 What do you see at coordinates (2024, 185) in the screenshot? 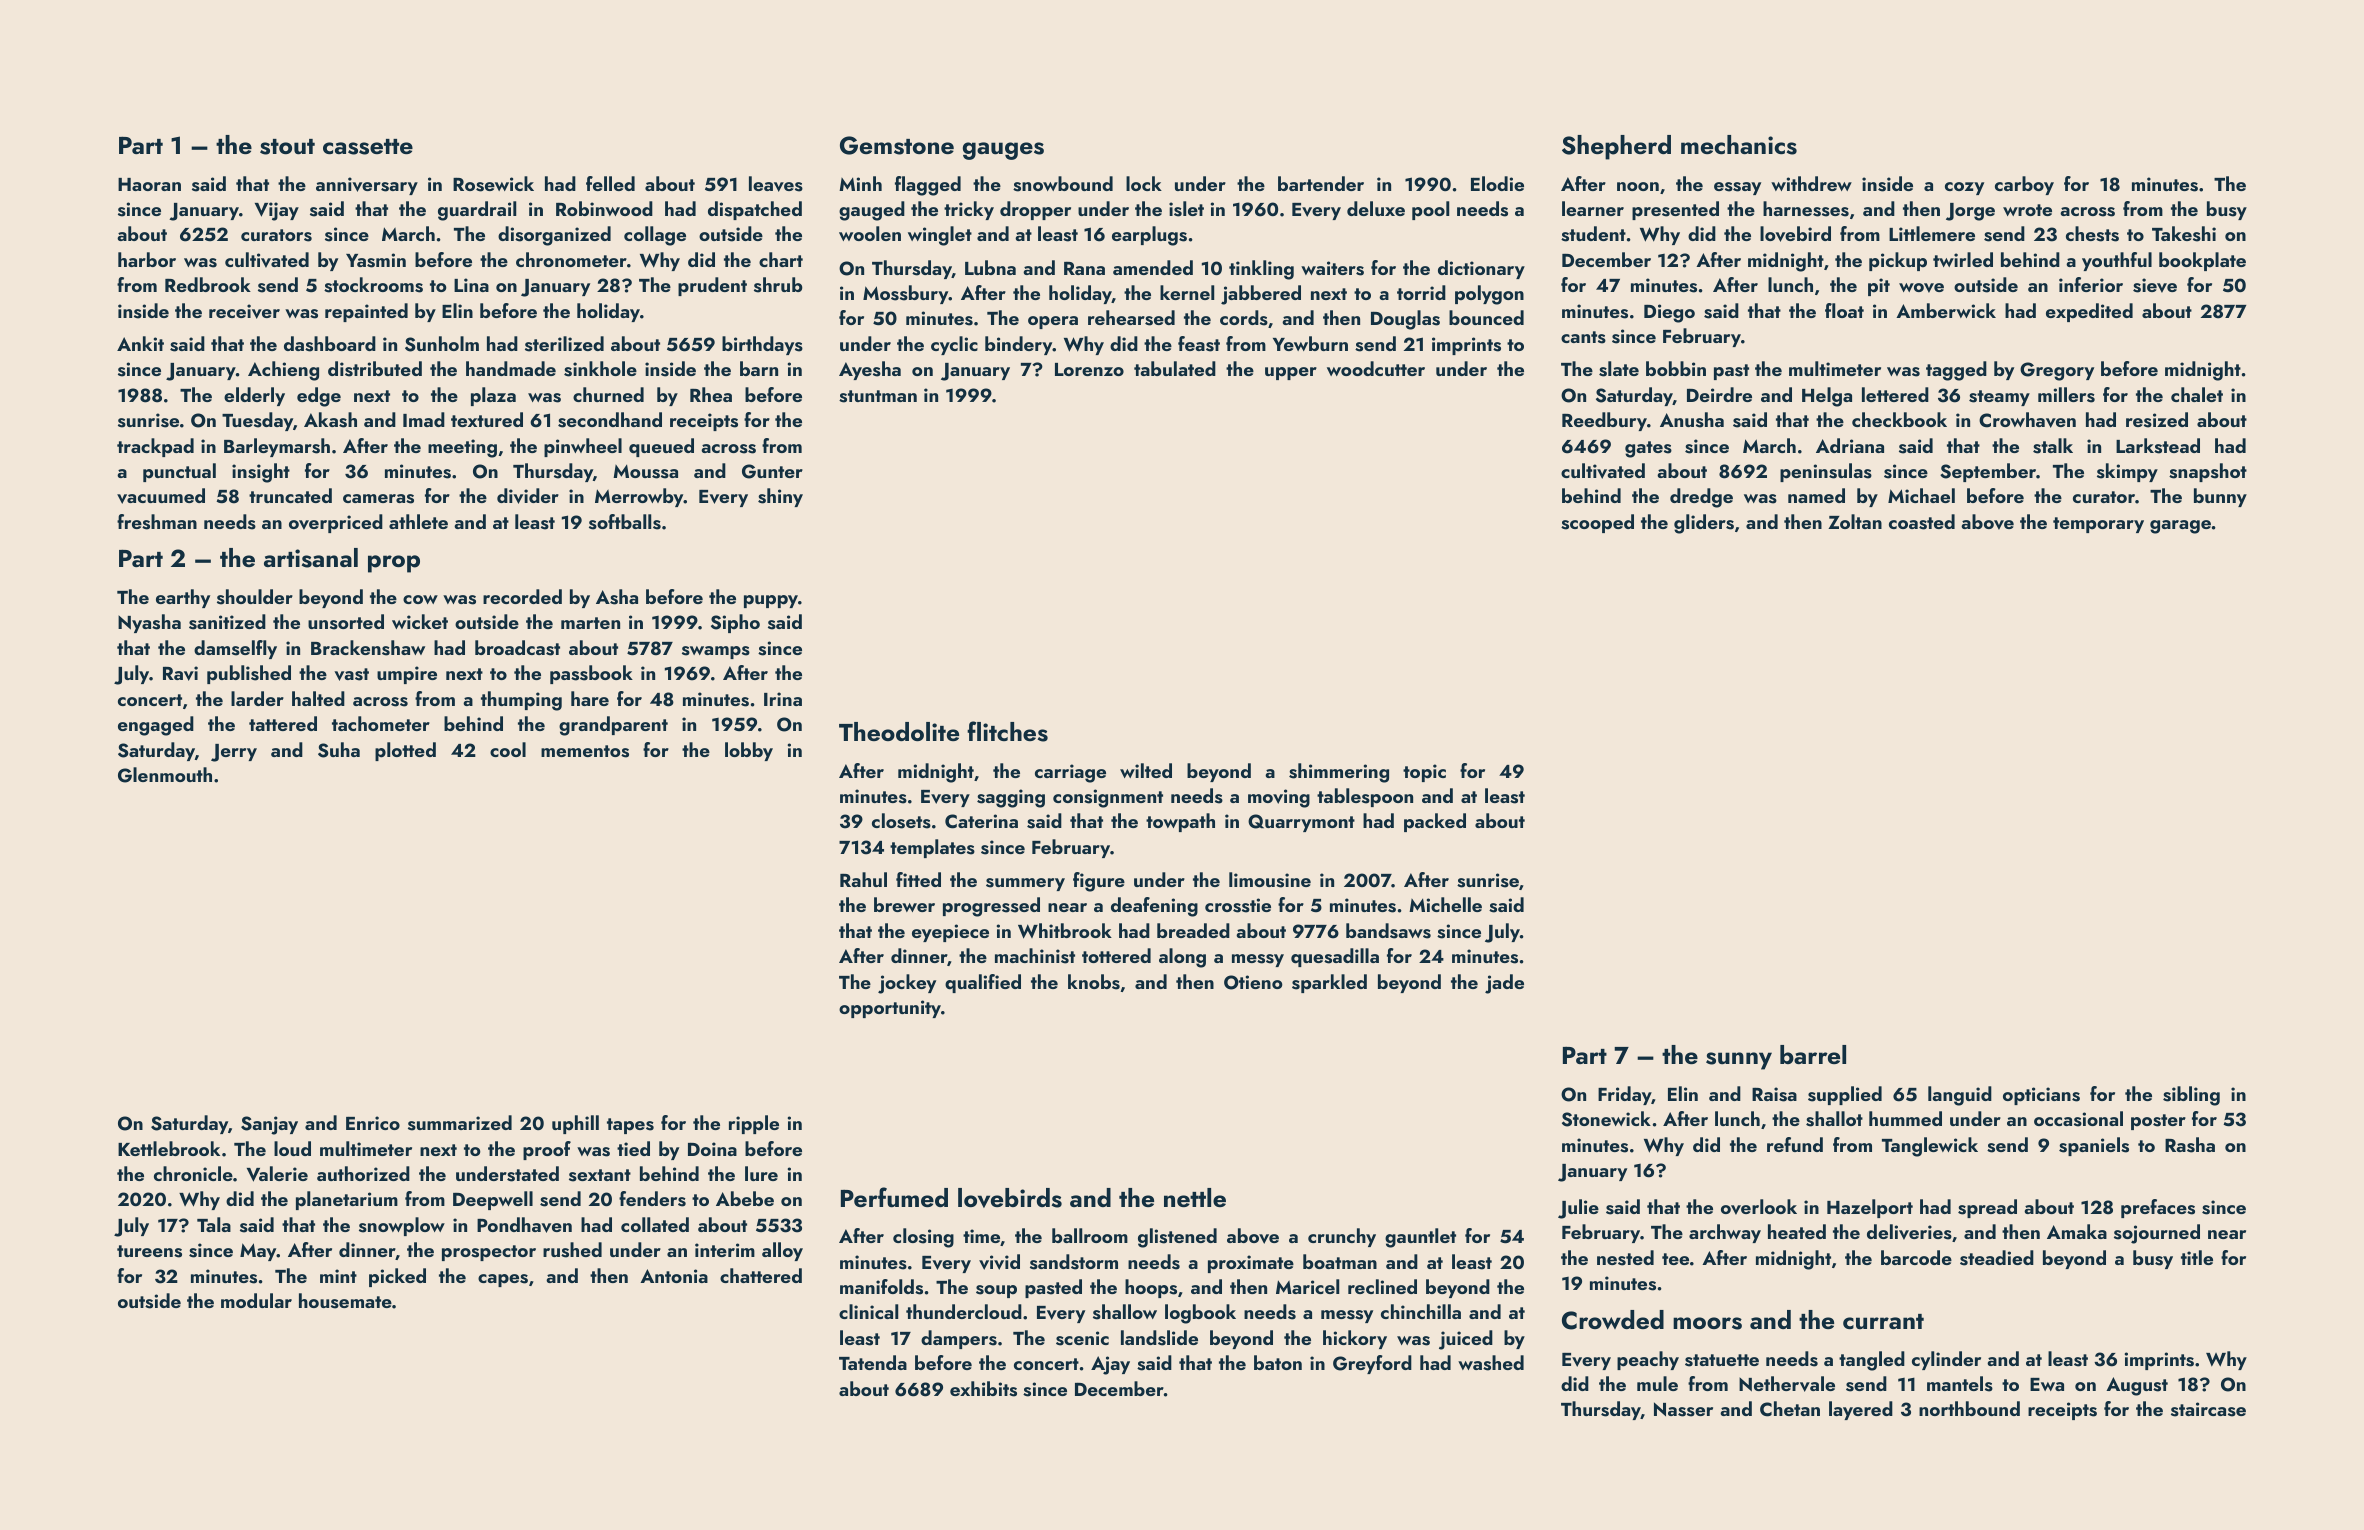
I see `carboy` at bounding box center [2024, 185].
